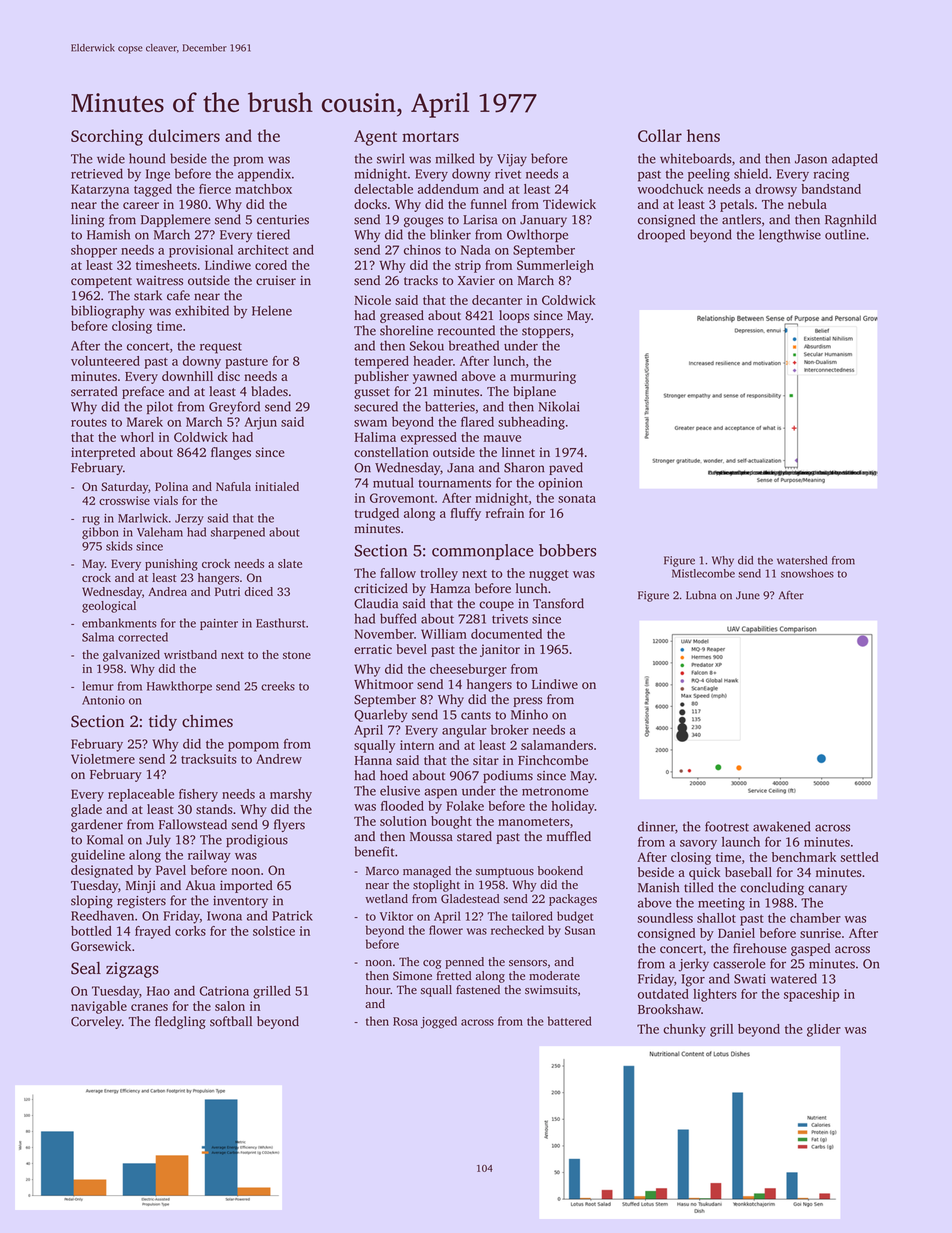 This page has width=952, height=1233. Describe the element at coordinates (543, 377) in the page. I see `murmuring` at that location.
